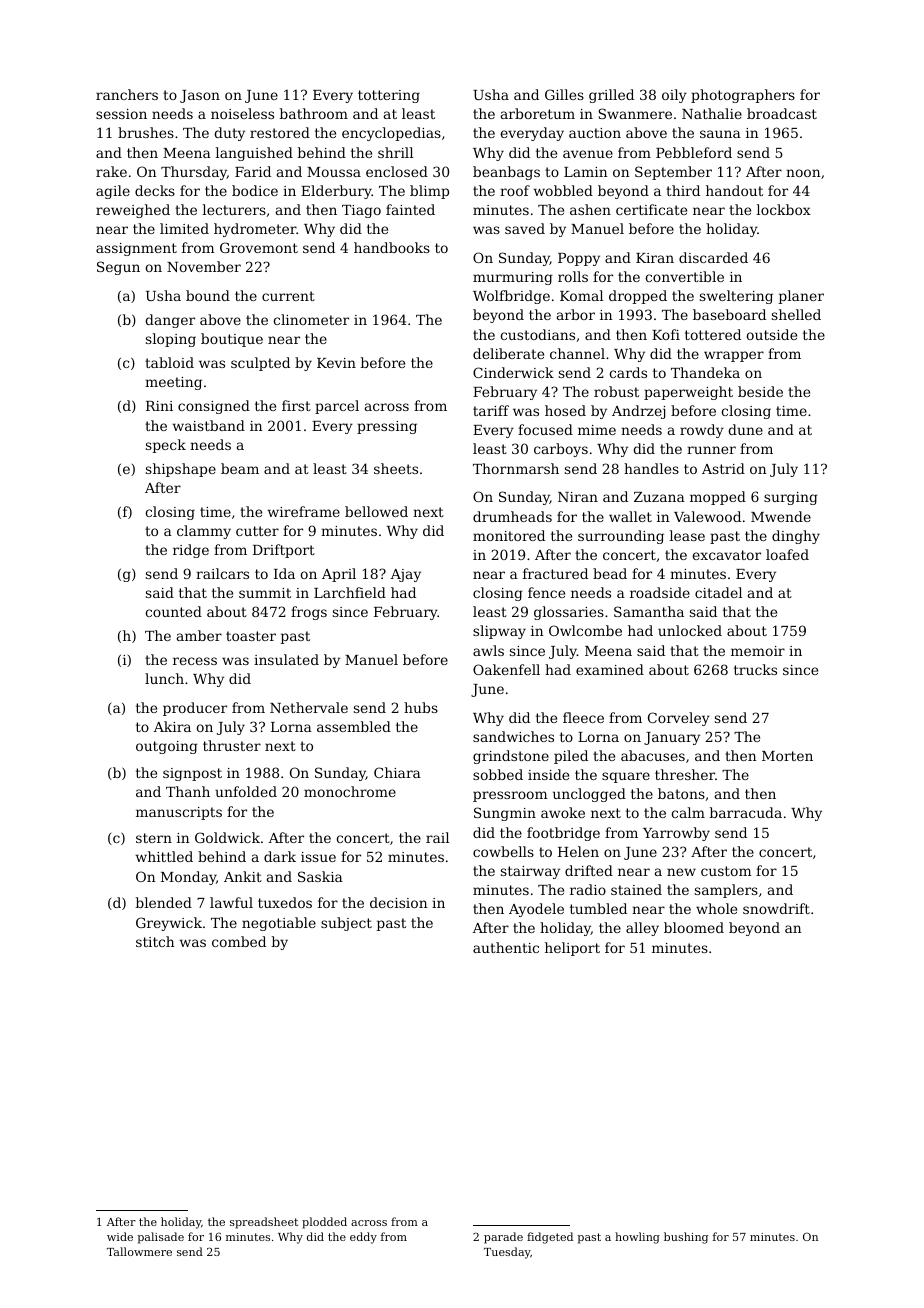  What do you see at coordinates (488, 650) in the screenshot?
I see `awls` at bounding box center [488, 650].
